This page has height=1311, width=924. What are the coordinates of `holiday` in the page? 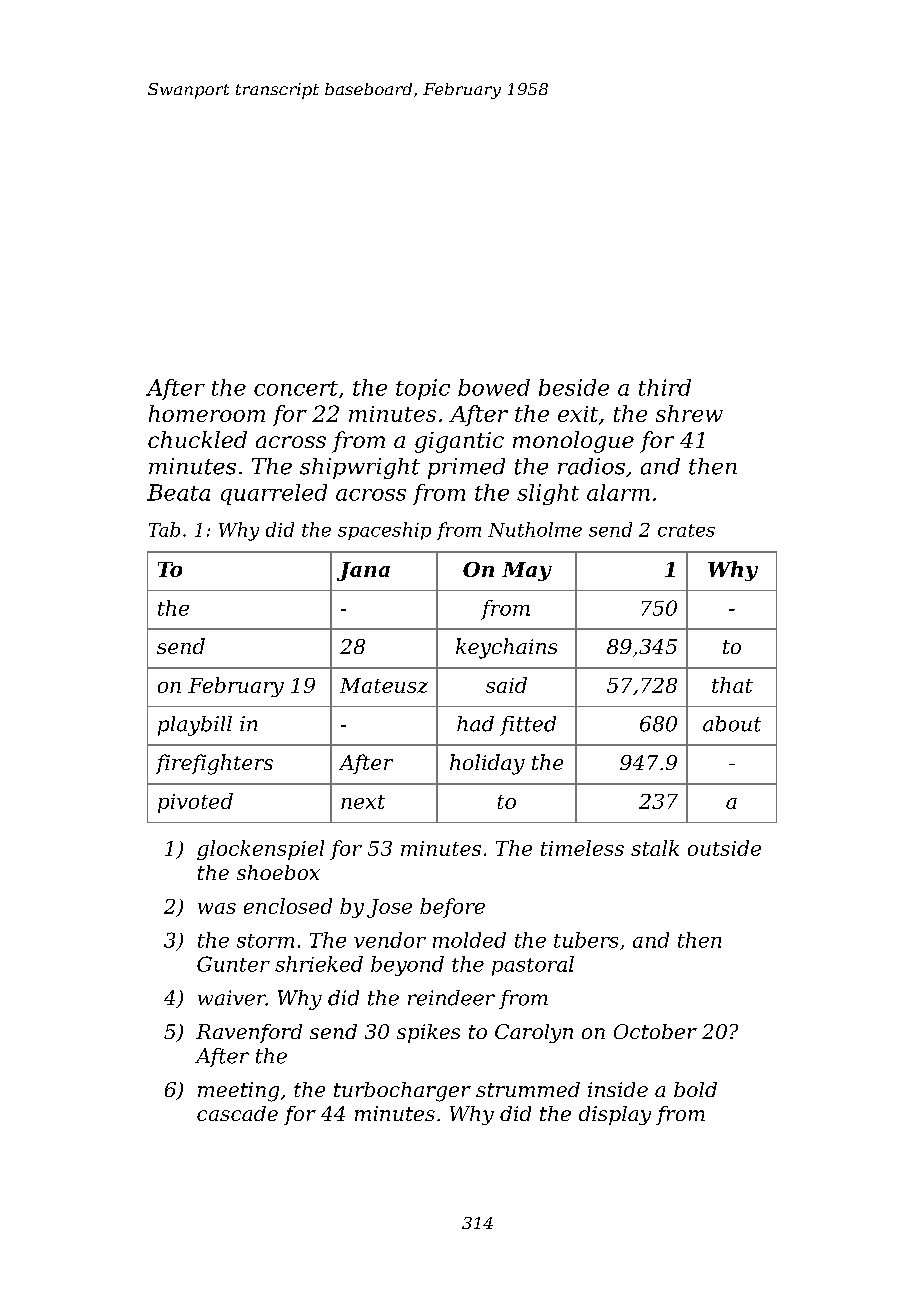 It's located at (487, 764).
